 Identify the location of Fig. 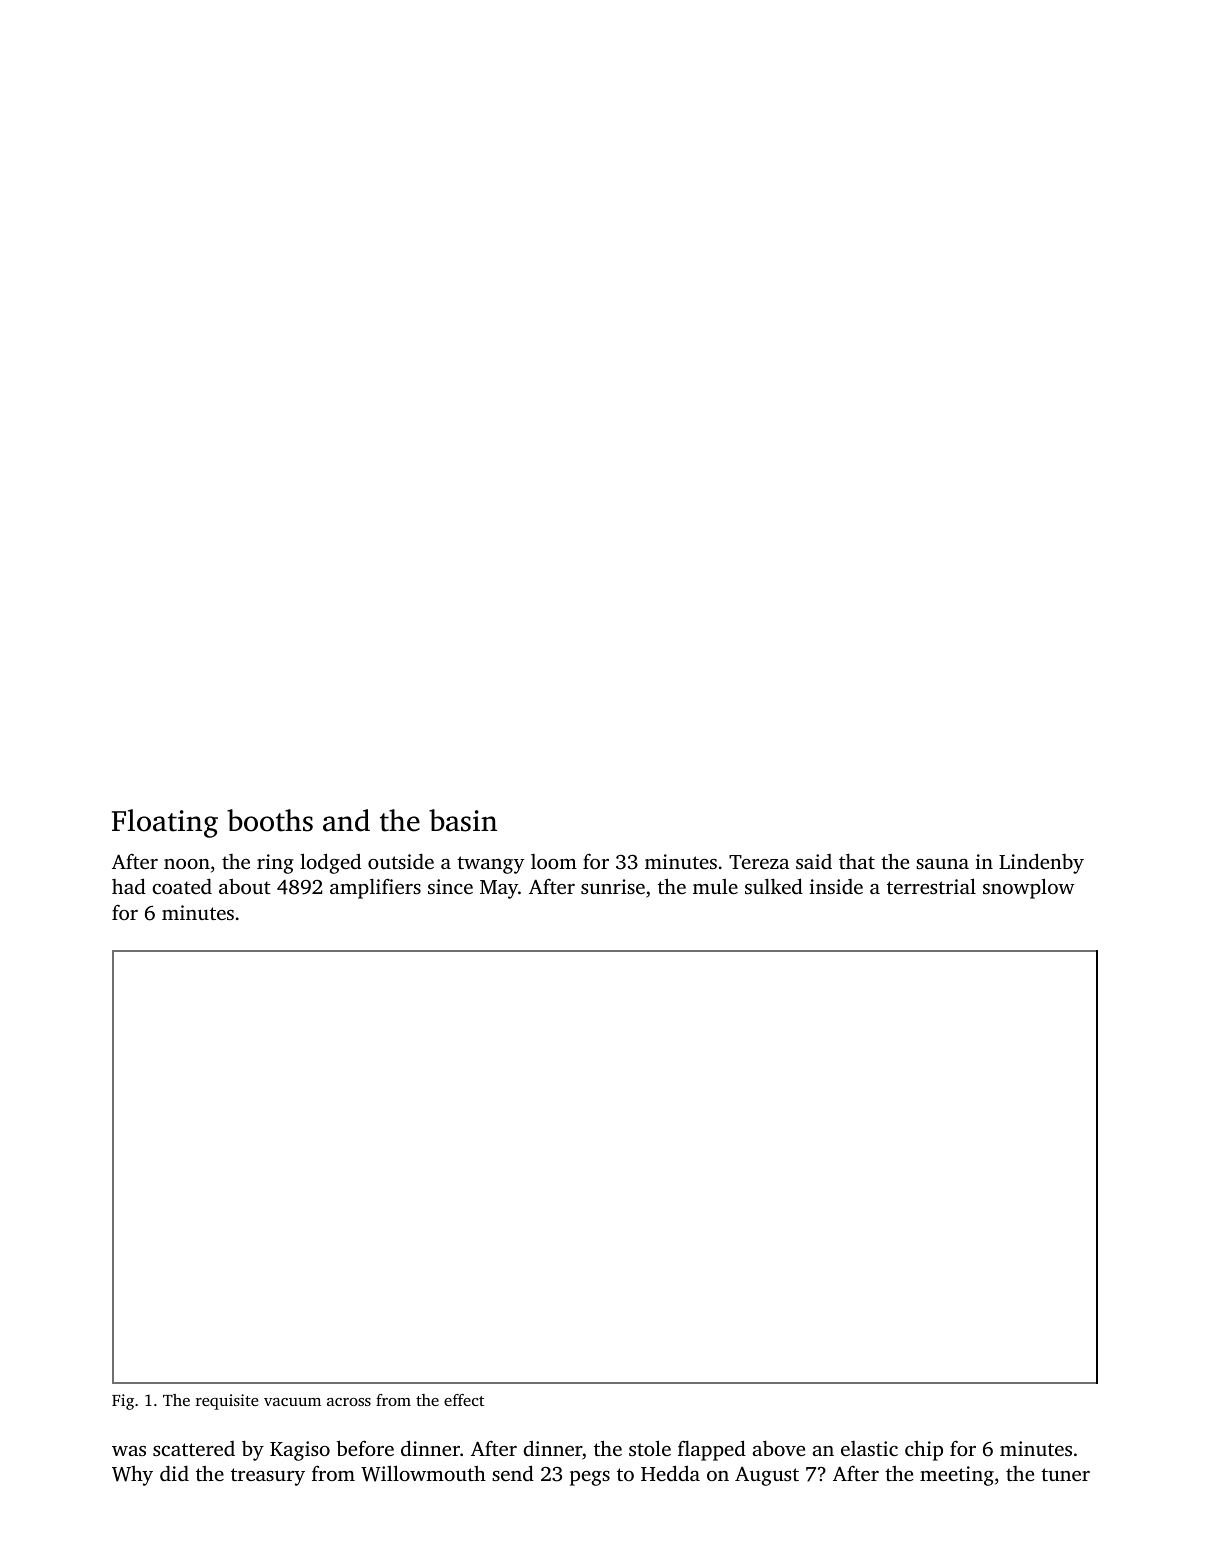
(123, 1402).
